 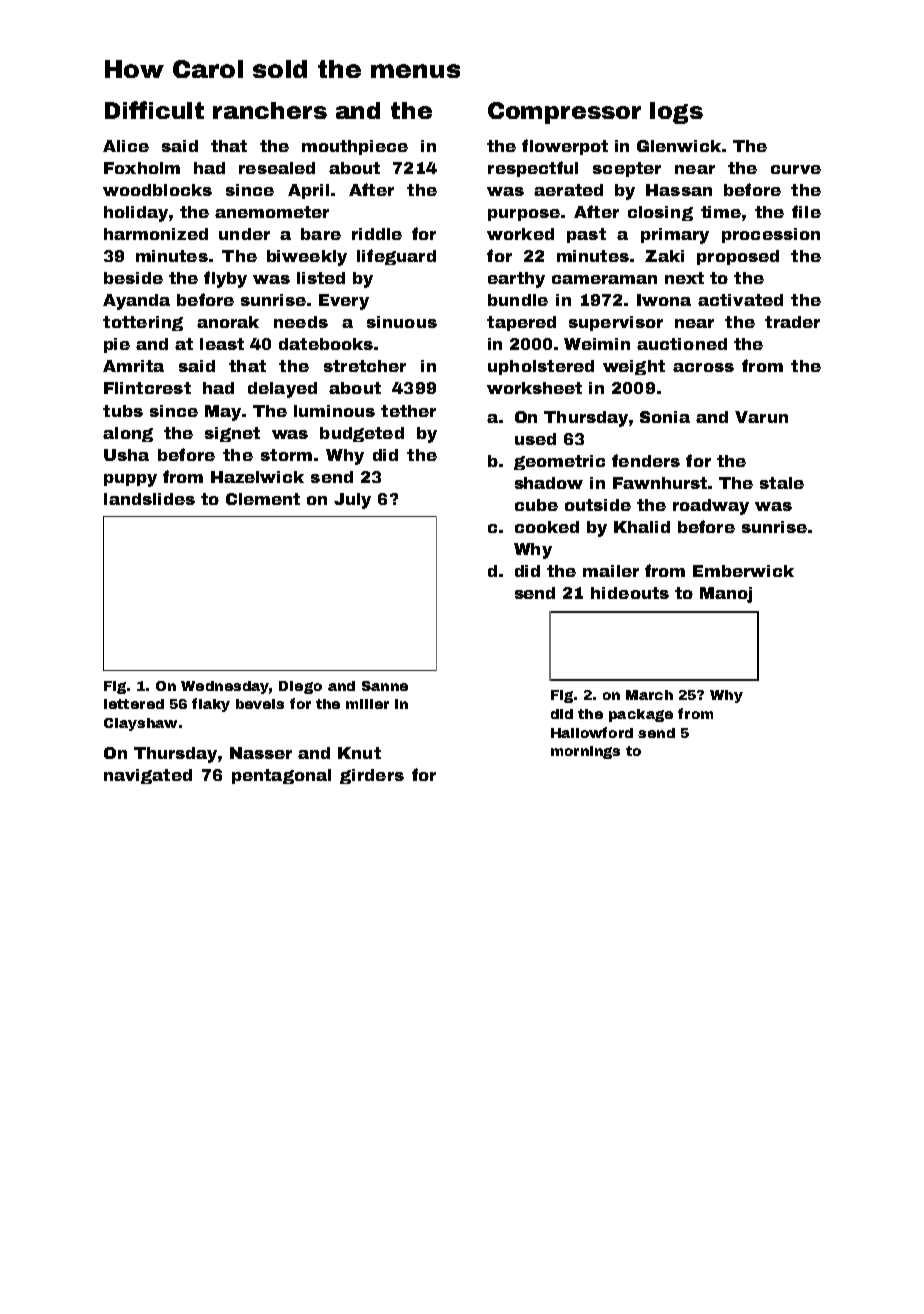 I want to click on logs, so click(x=676, y=113).
